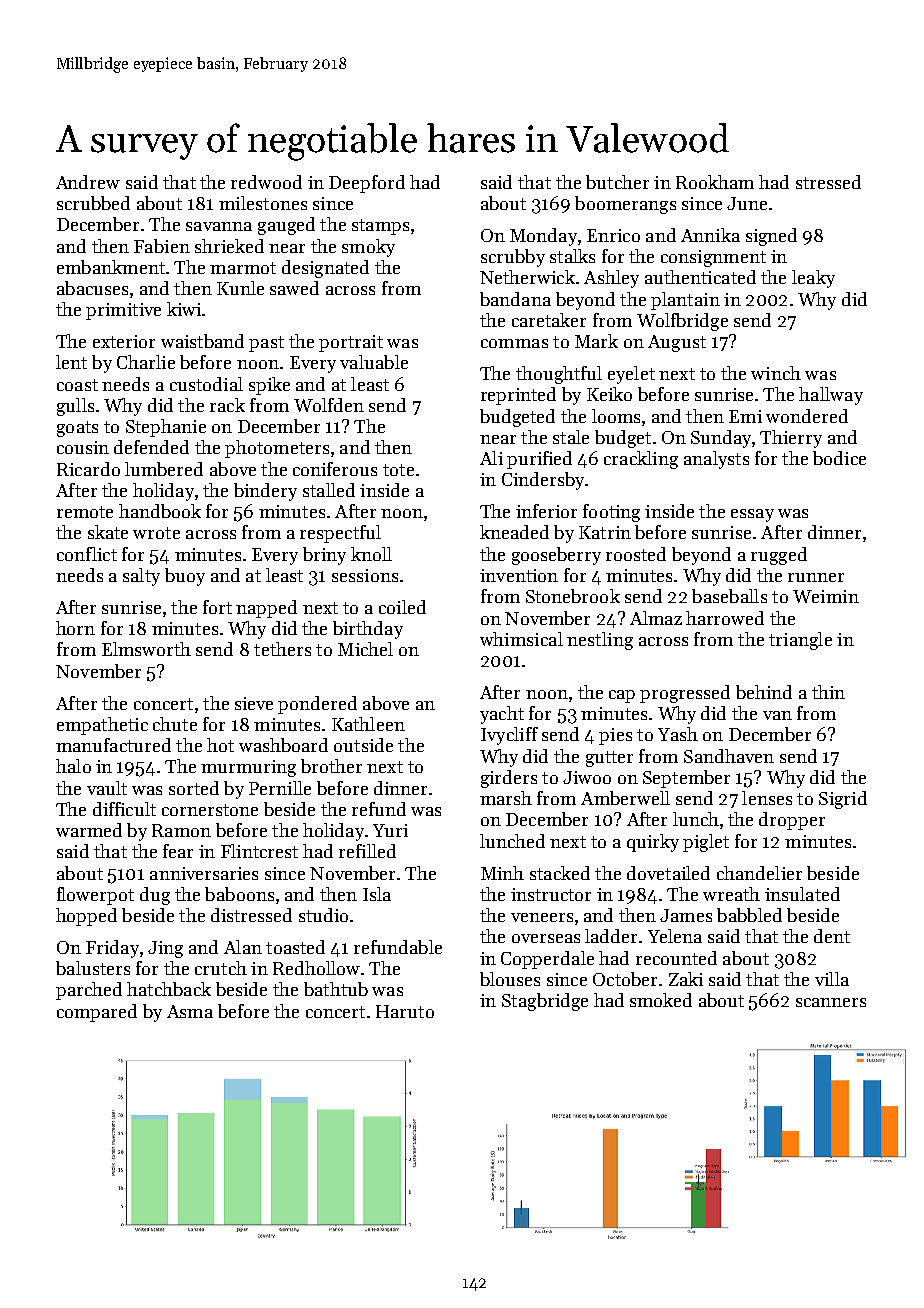  Describe the element at coordinates (802, 894) in the image. I see `insulated` at that location.
